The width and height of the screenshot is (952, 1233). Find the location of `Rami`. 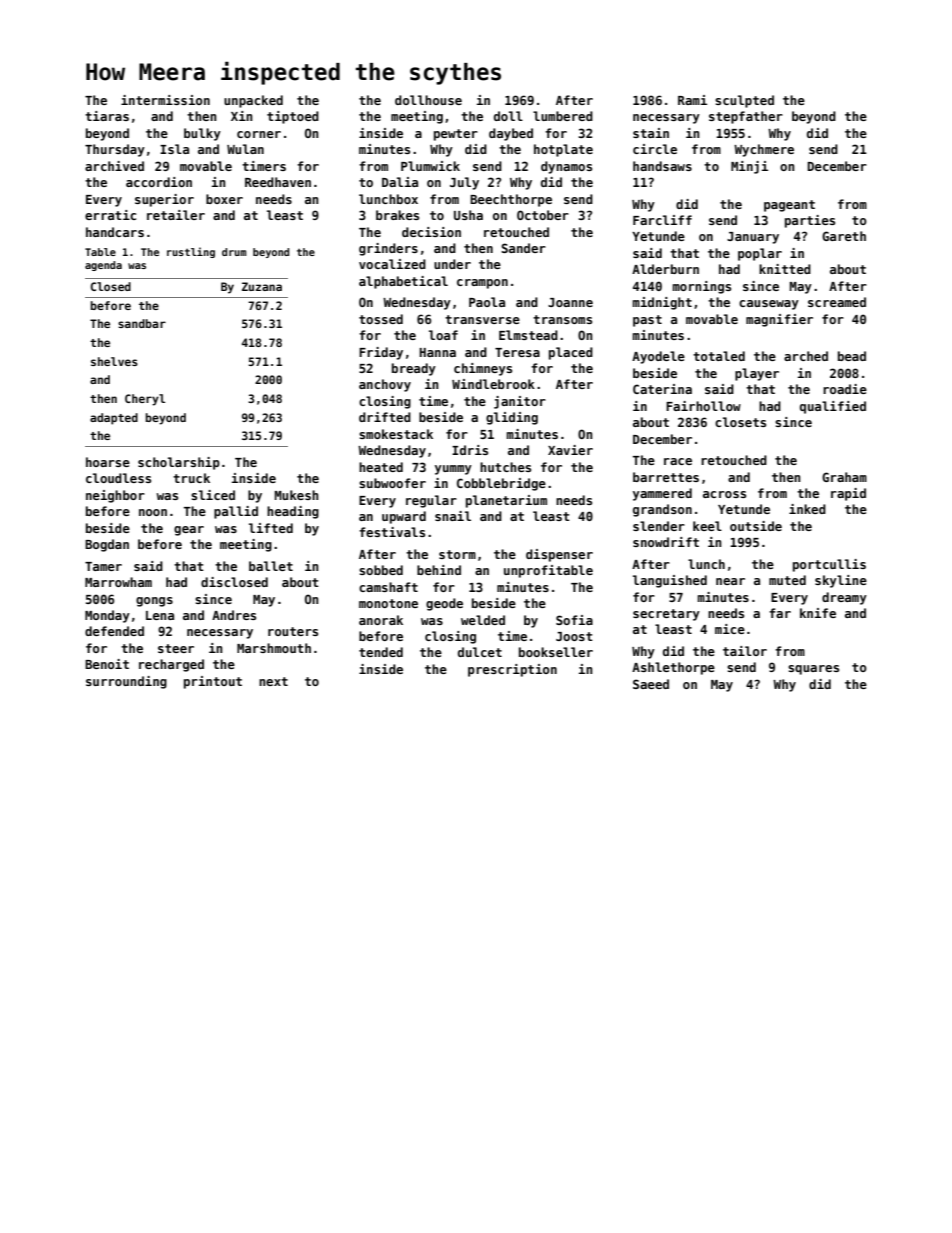

Rami is located at coordinates (692, 100).
